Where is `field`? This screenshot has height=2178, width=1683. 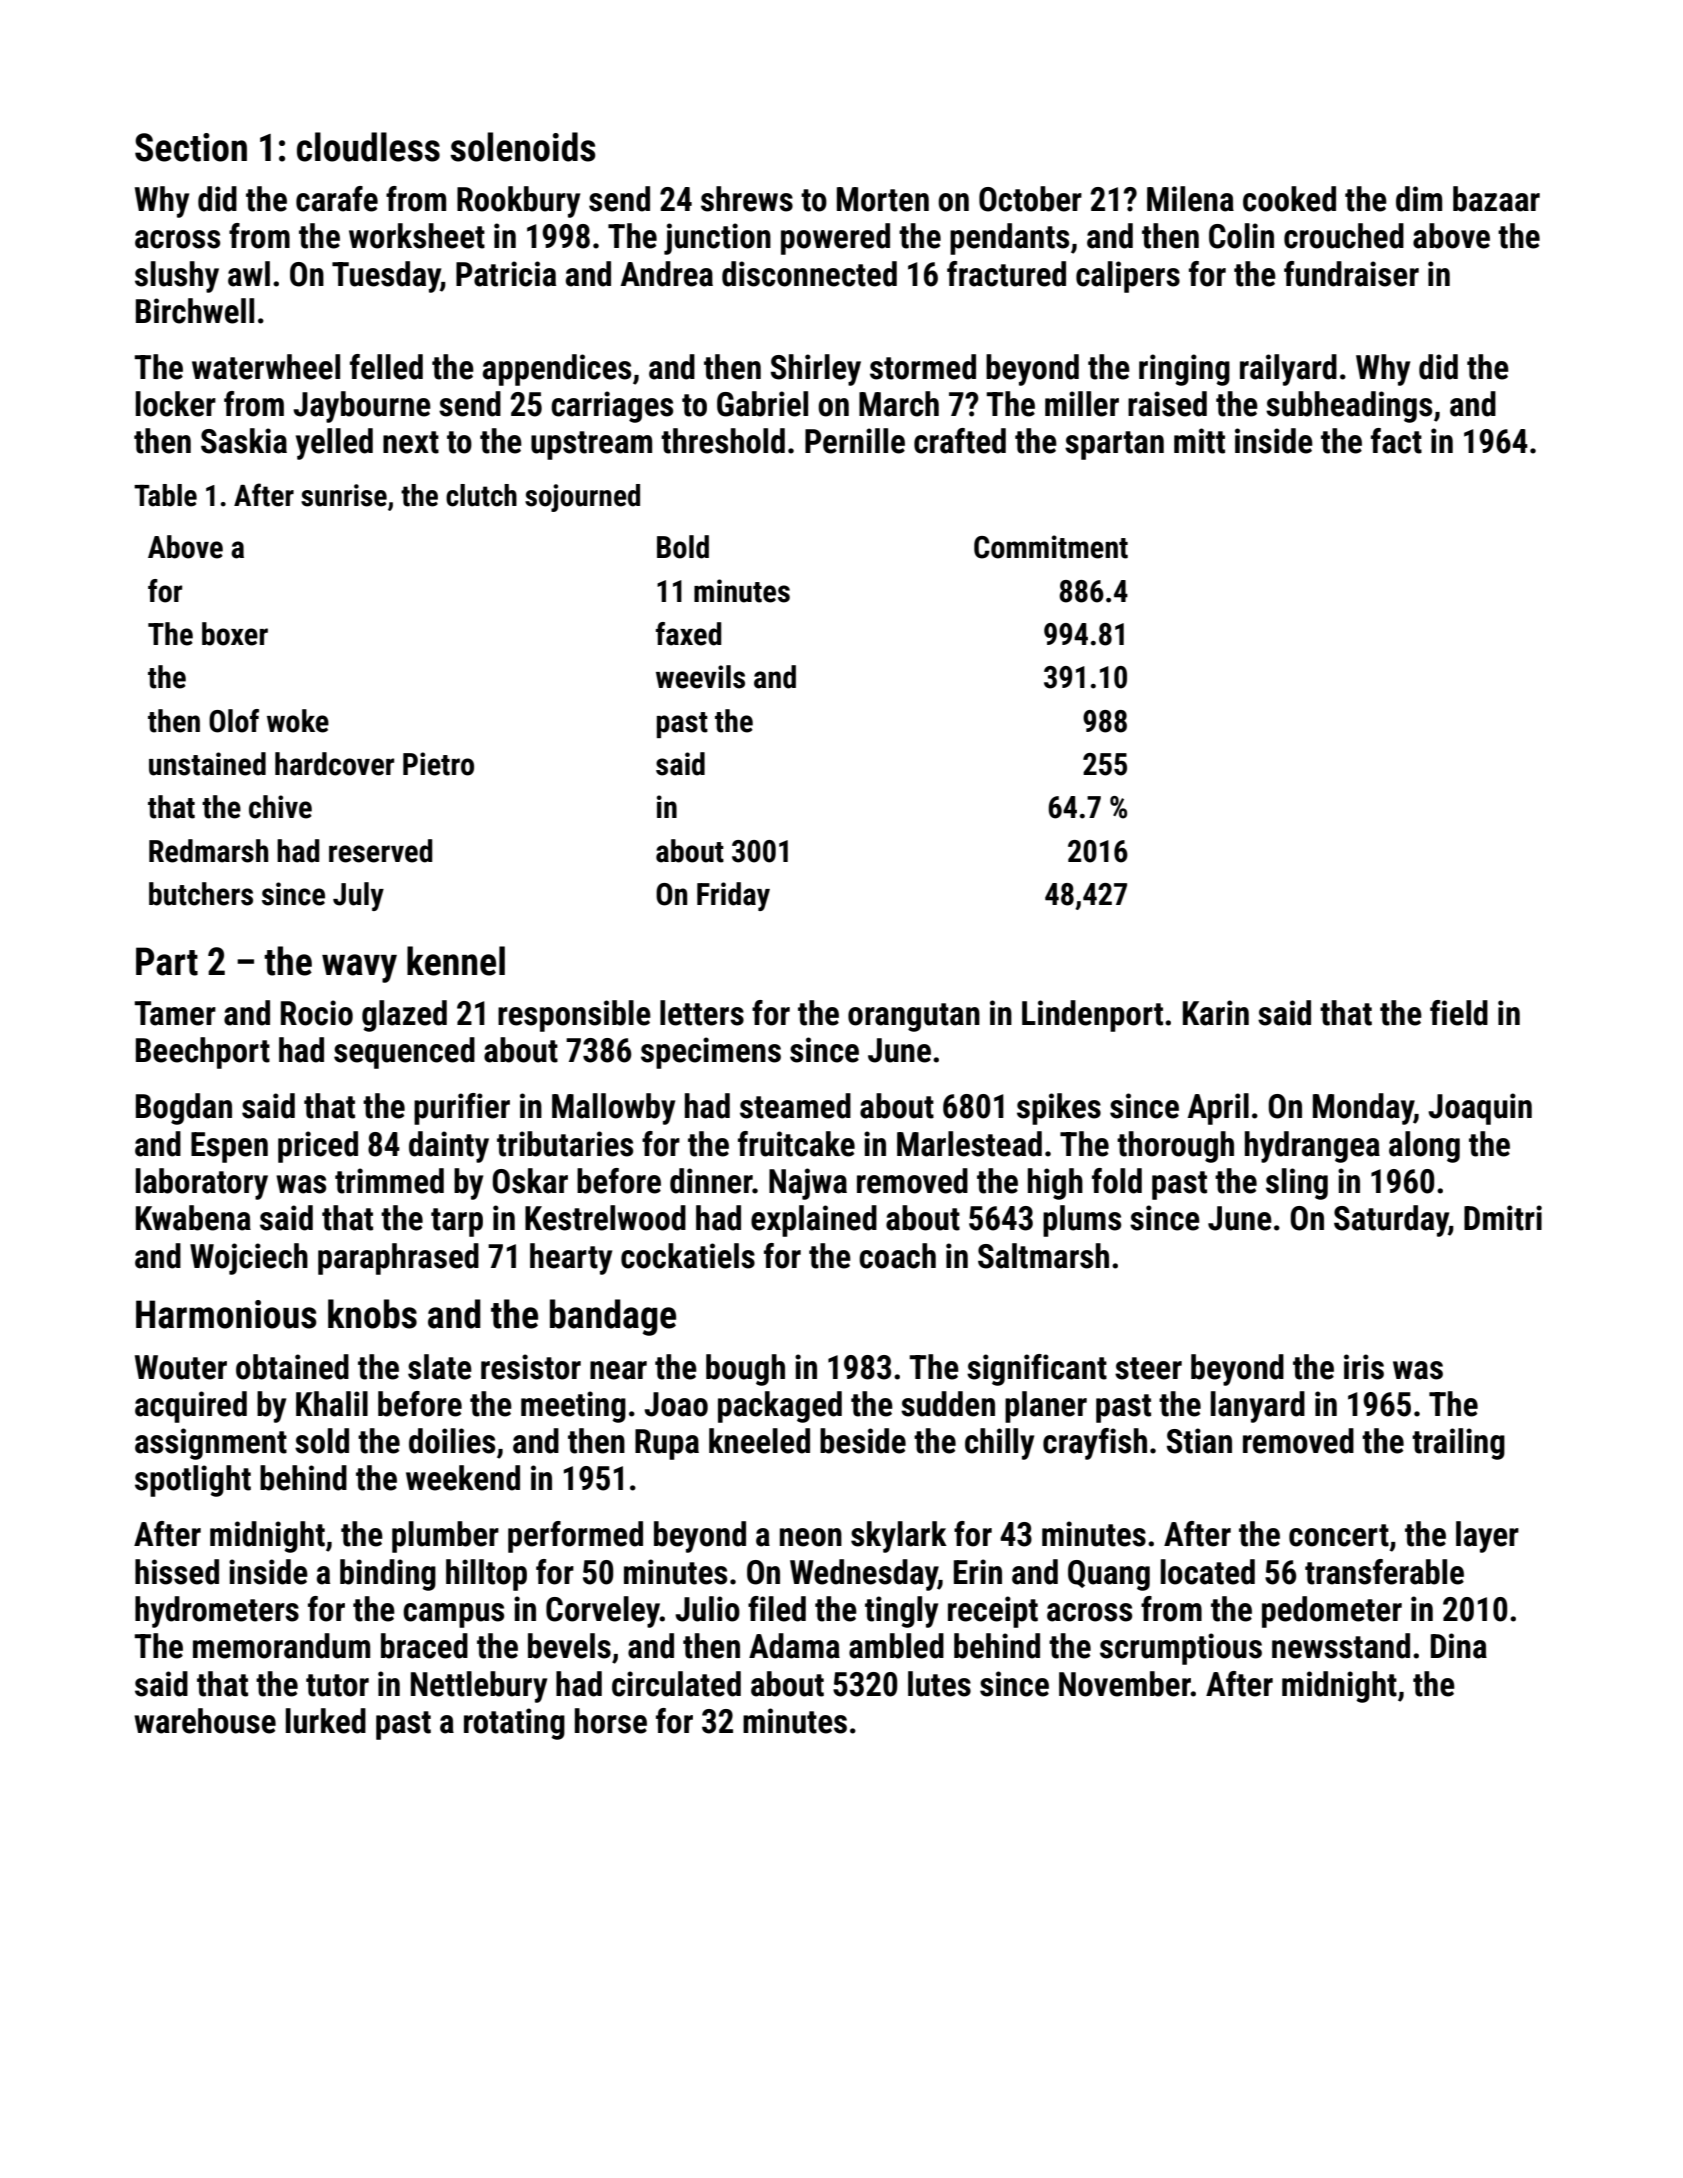
field is located at coordinates (1459, 1013).
